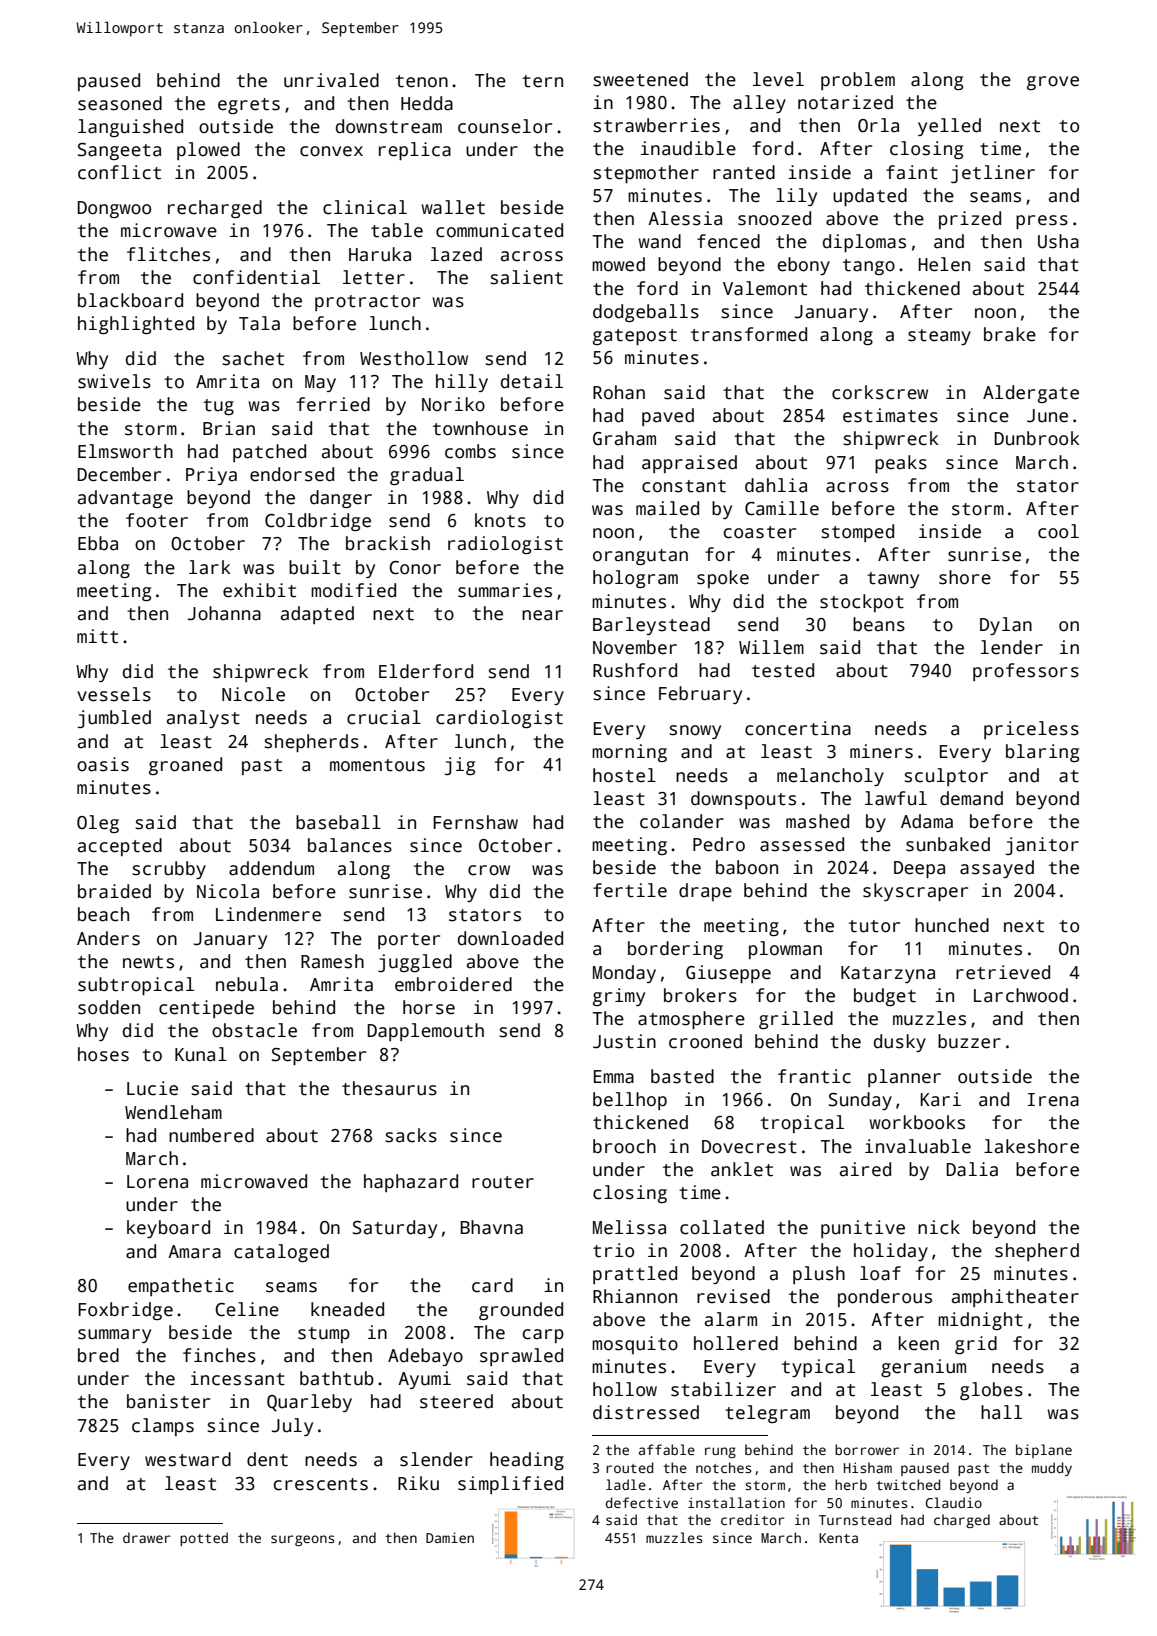  What do you see at coordinates (331, 80) in the screenshot?
I see `unrivaled` at bounding box center [331, 80].
